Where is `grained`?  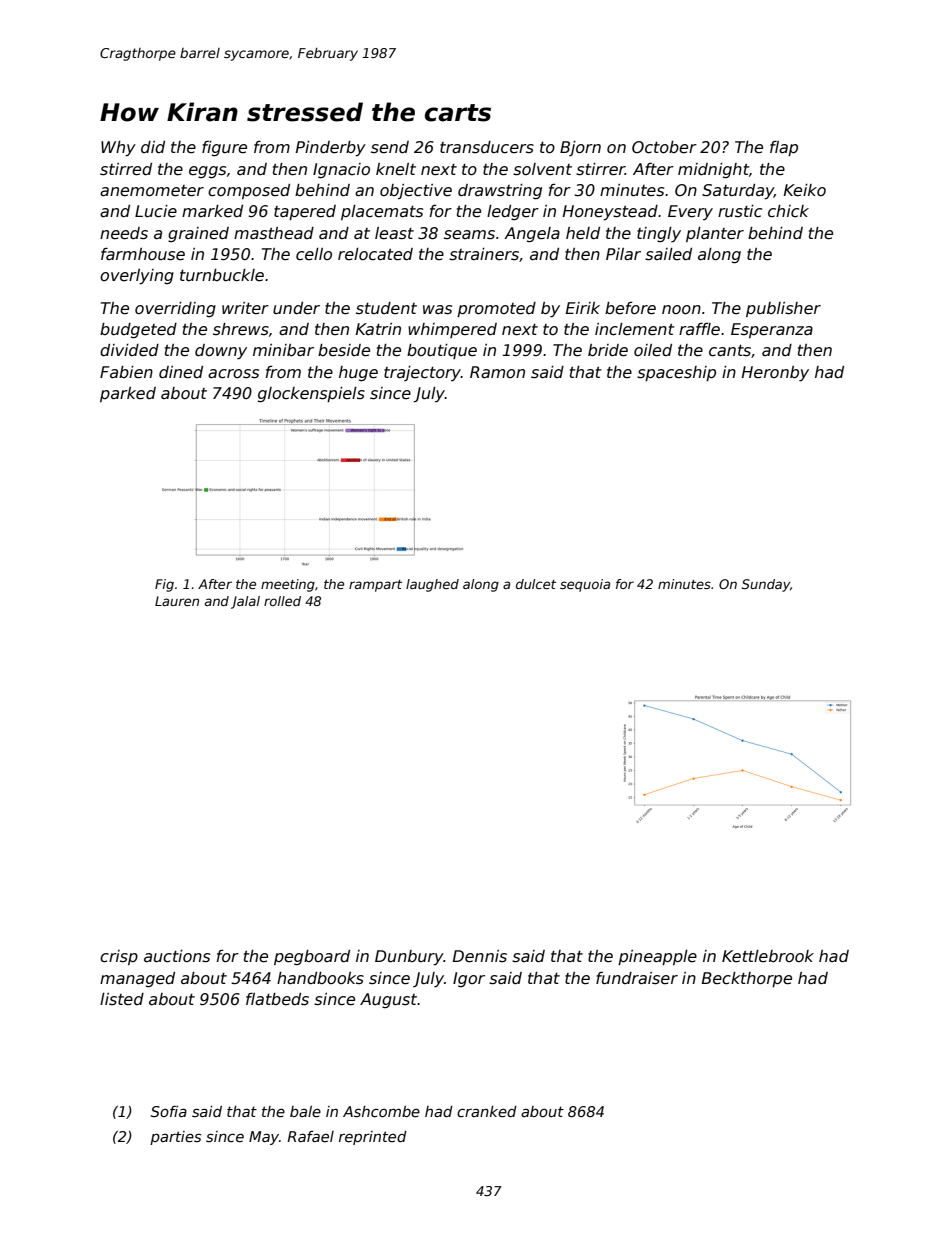 grained is located at coordinates (198, 234).
